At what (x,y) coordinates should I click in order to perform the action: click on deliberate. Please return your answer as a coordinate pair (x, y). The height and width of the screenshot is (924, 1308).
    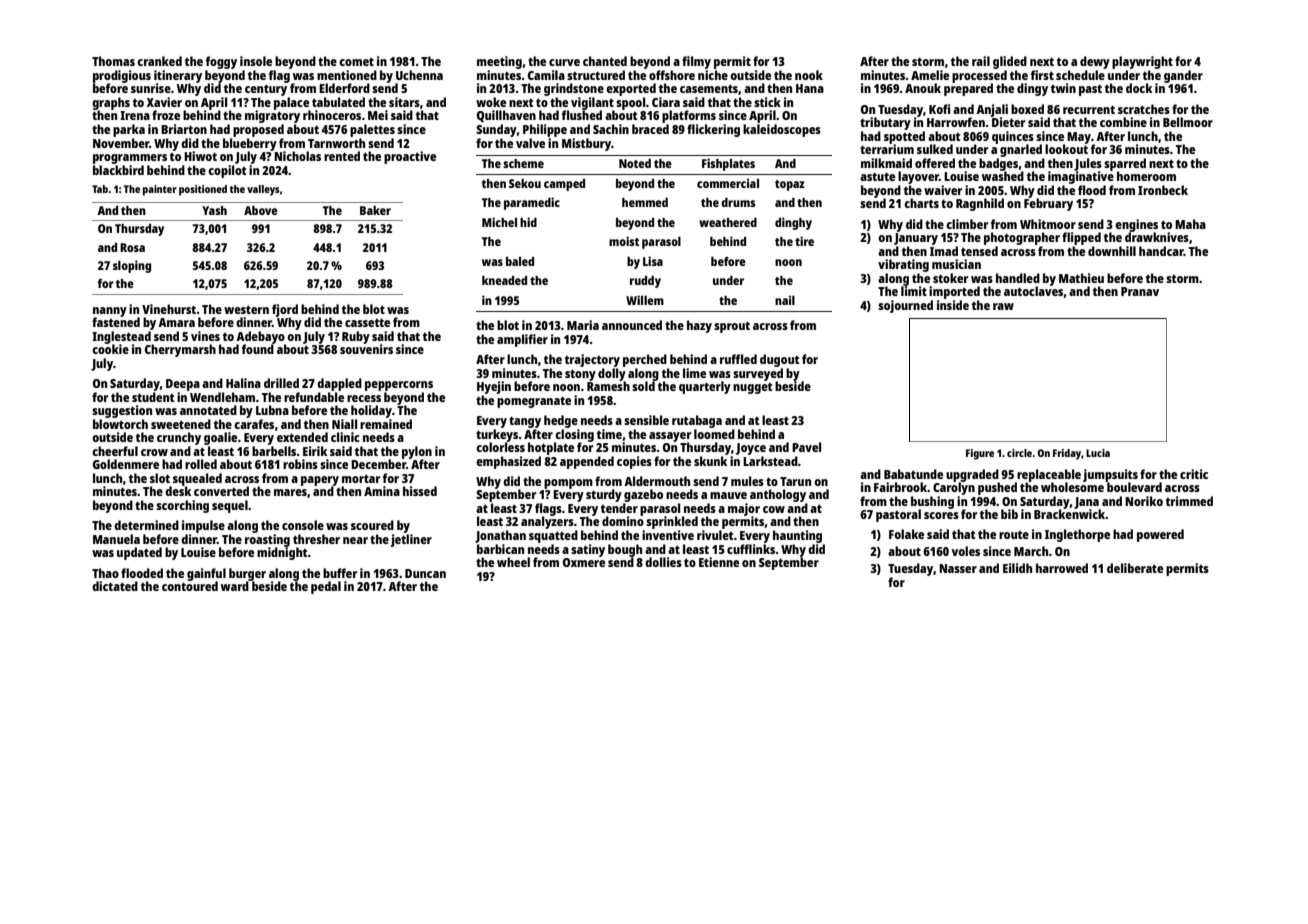
    Looking at the image, I should click on (1135, 568).
